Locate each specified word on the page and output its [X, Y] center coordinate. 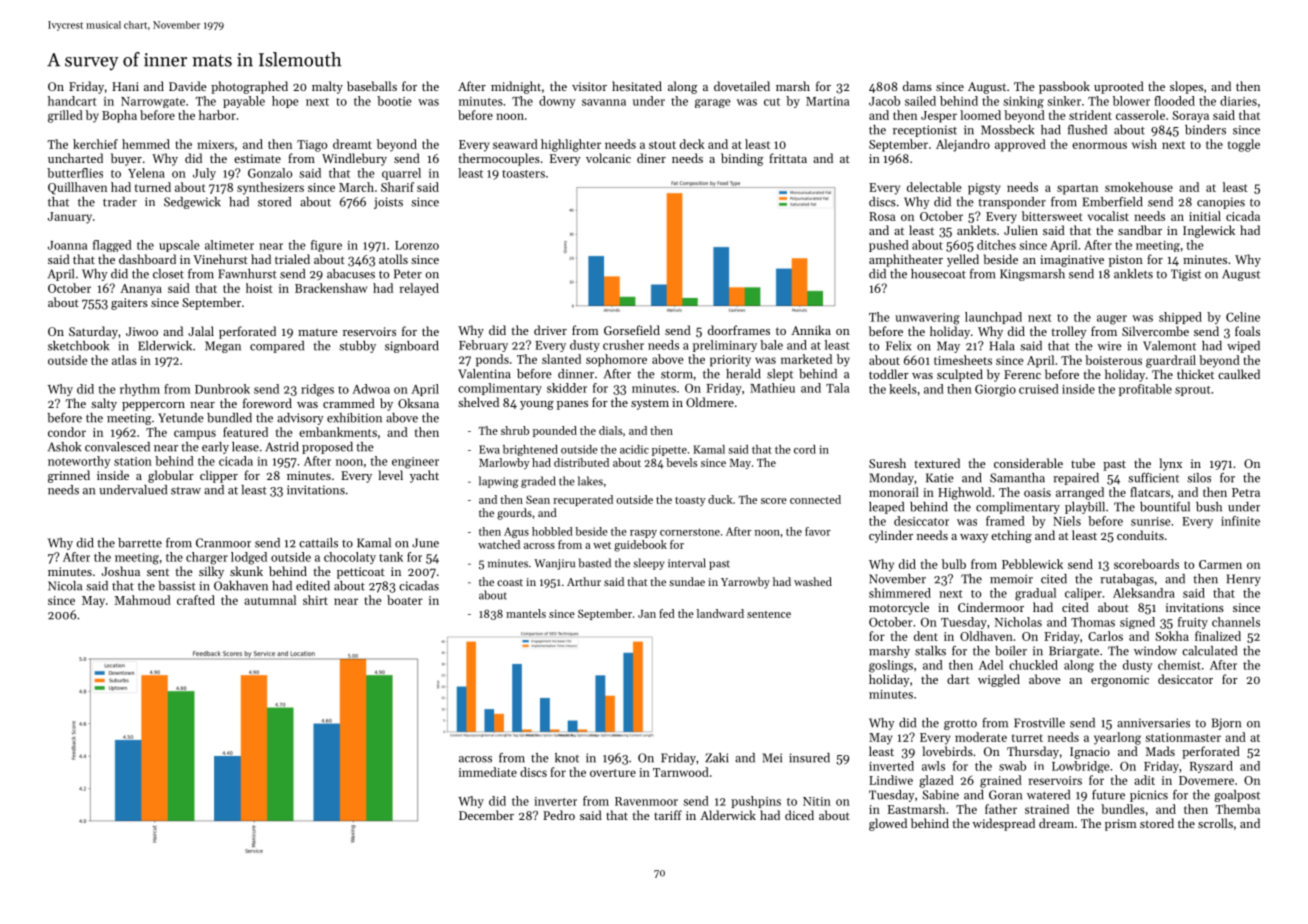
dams [917, 86]
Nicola [65, 586]
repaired [1076, 479]
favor [818, 531]
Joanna [67, 245]
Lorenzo [417, 245]
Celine [1243, 317]
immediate [488, 772]
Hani [125, 86]
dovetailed [742, 86]
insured [809, 758]
